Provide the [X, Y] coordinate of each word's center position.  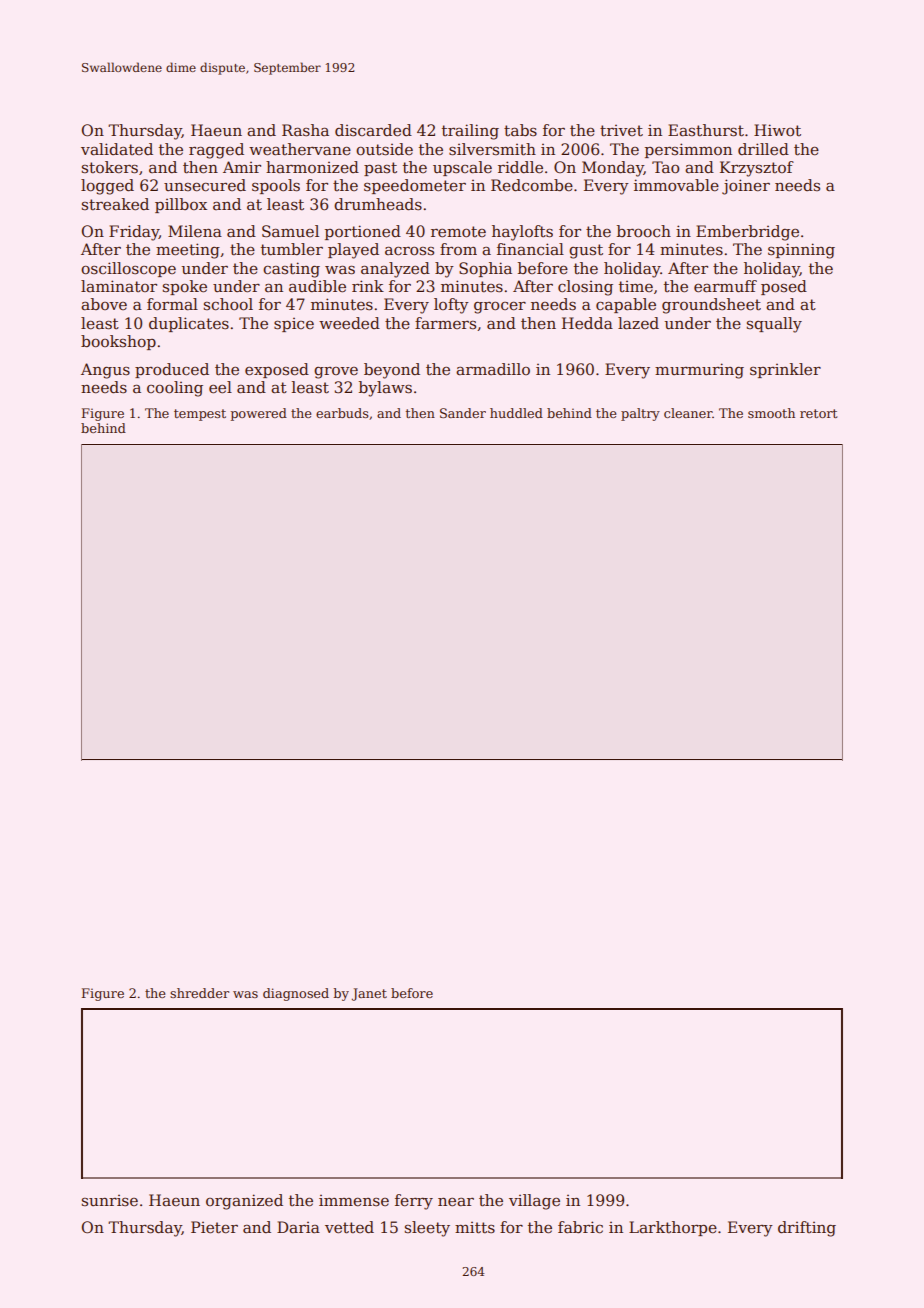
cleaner [688, 413]
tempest [200, 415]
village [534, 1202]
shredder [199, 993]
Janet [369, 994]
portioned [363, 232]
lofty [451, 306]
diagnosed [296, 994]
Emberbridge [747, 233]
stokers [109, 167]
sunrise [109, 1201]
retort [818, 413]
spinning [801, 251]
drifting [807, 1229]
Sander [463, 413]
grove [336, 373]
